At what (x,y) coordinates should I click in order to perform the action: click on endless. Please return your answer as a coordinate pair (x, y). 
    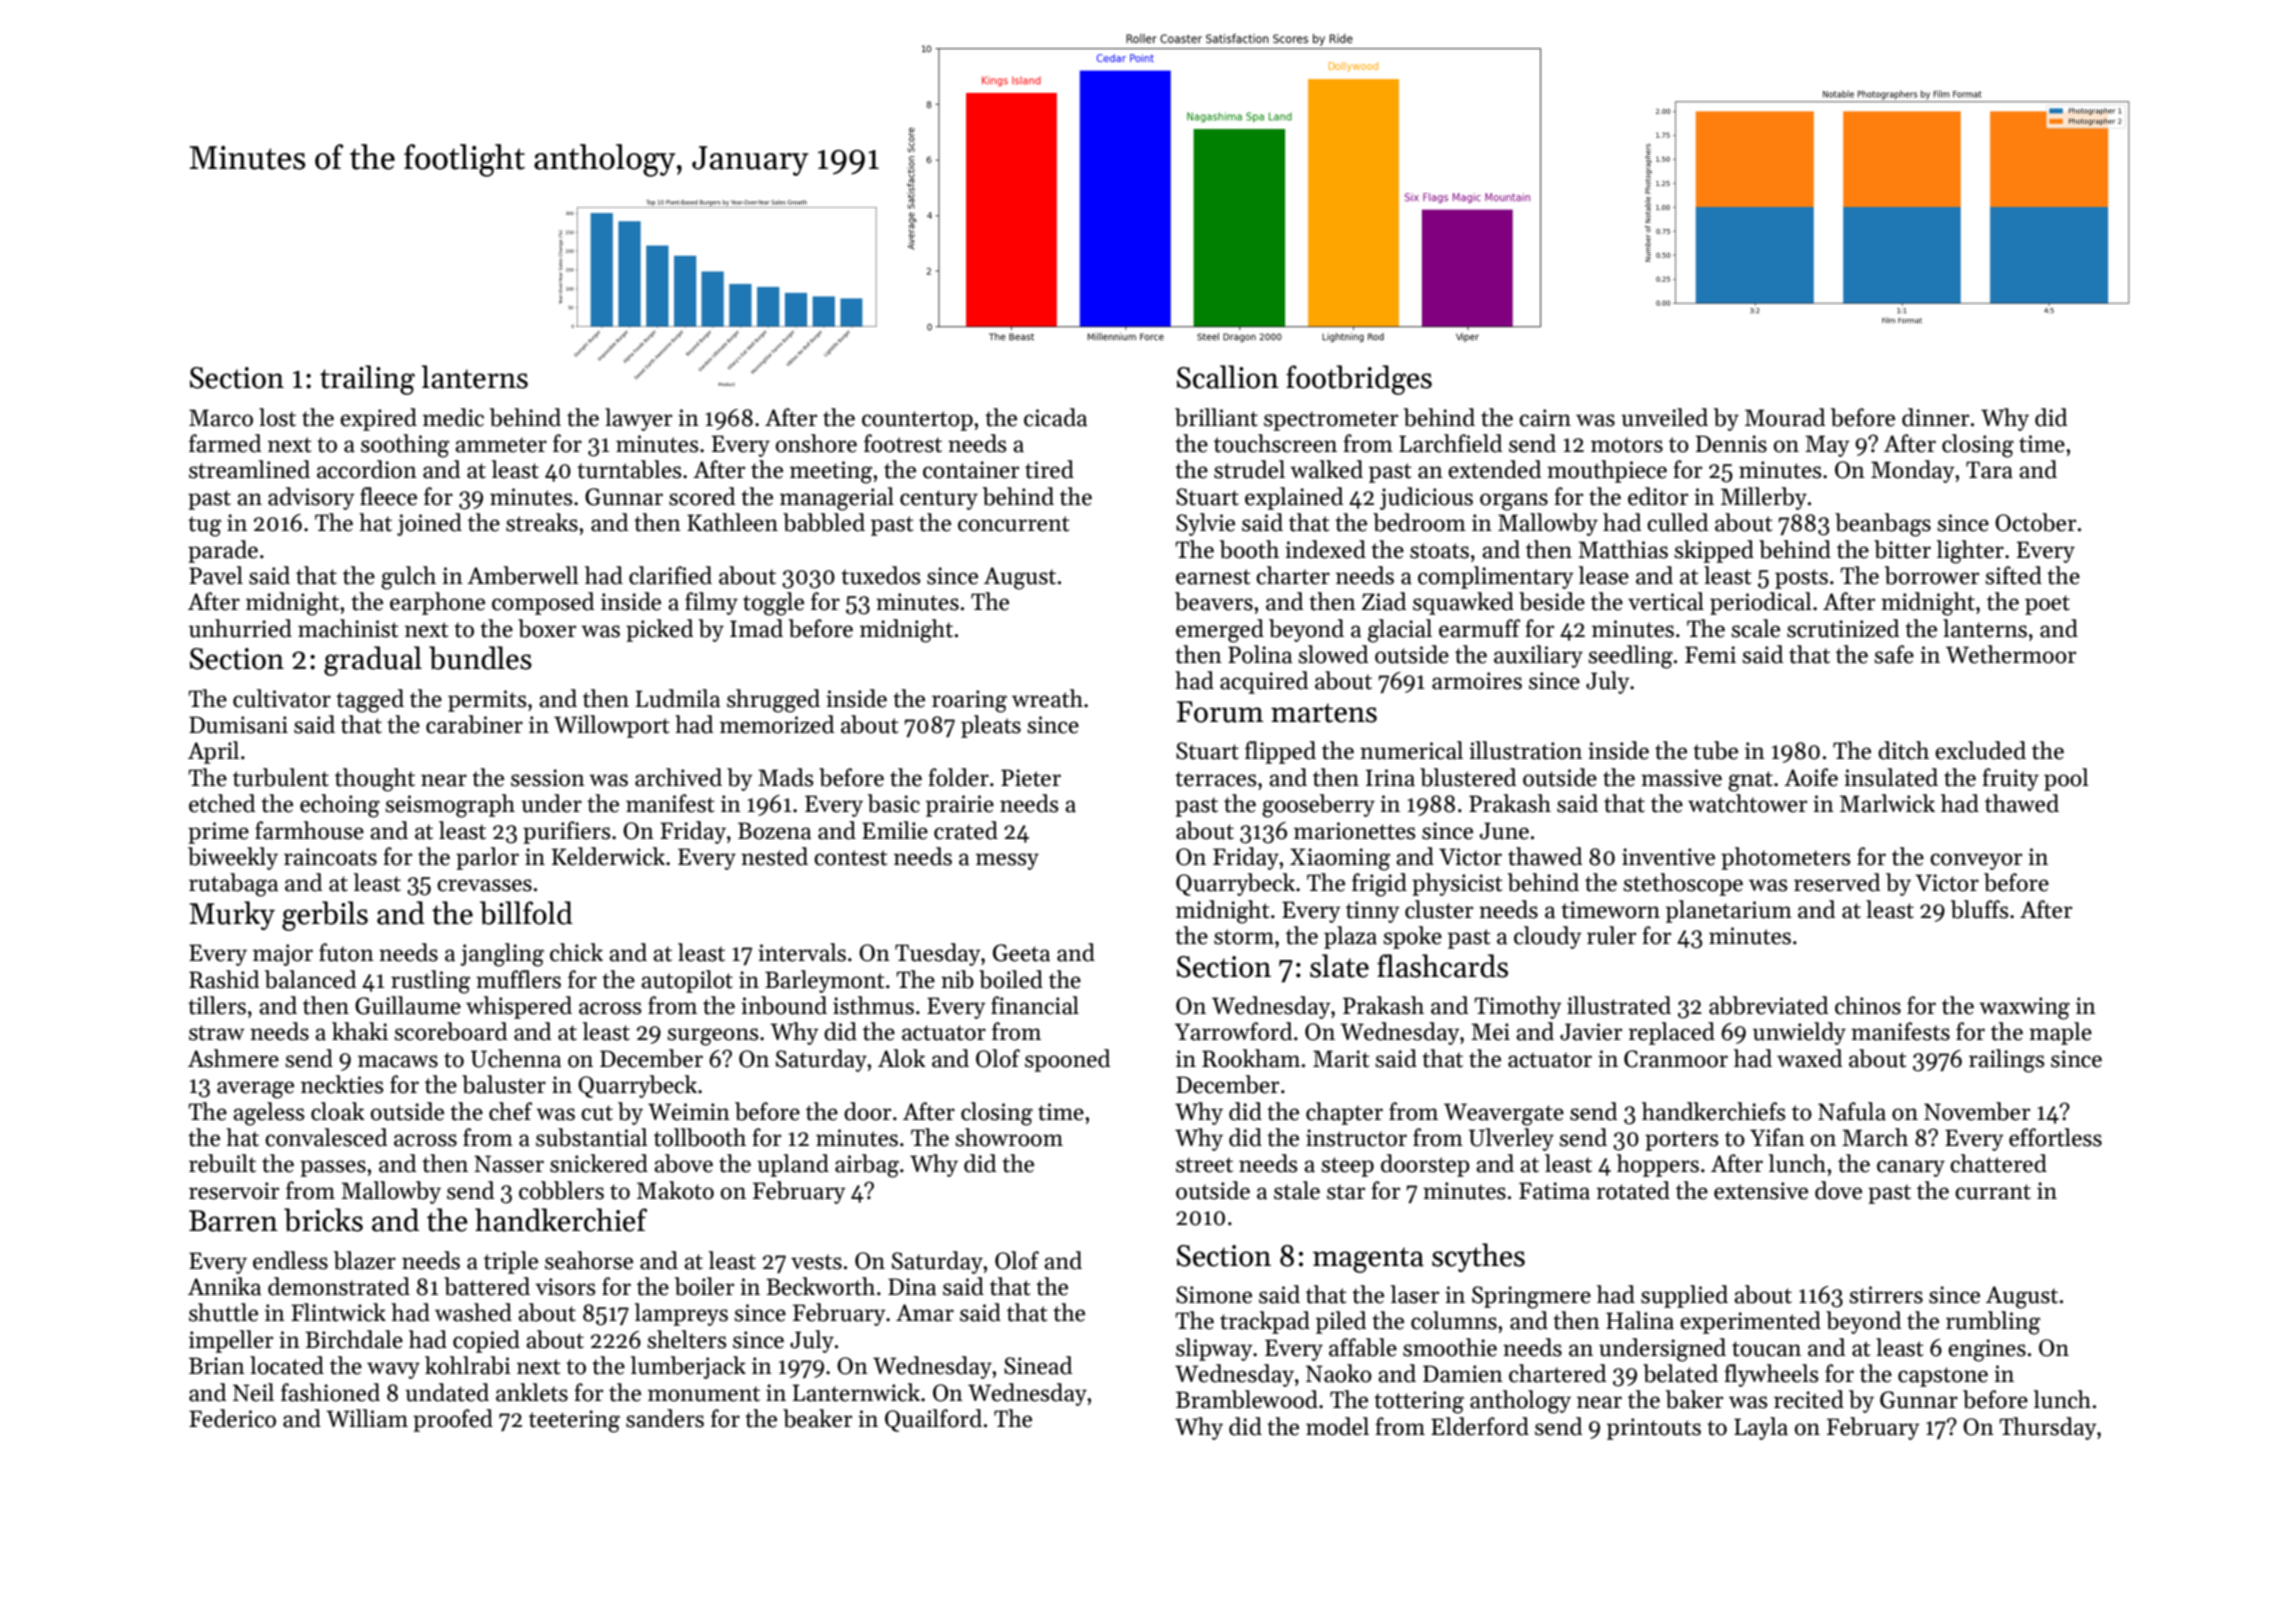
    Looking at the image, I should click on (290, 1260).
